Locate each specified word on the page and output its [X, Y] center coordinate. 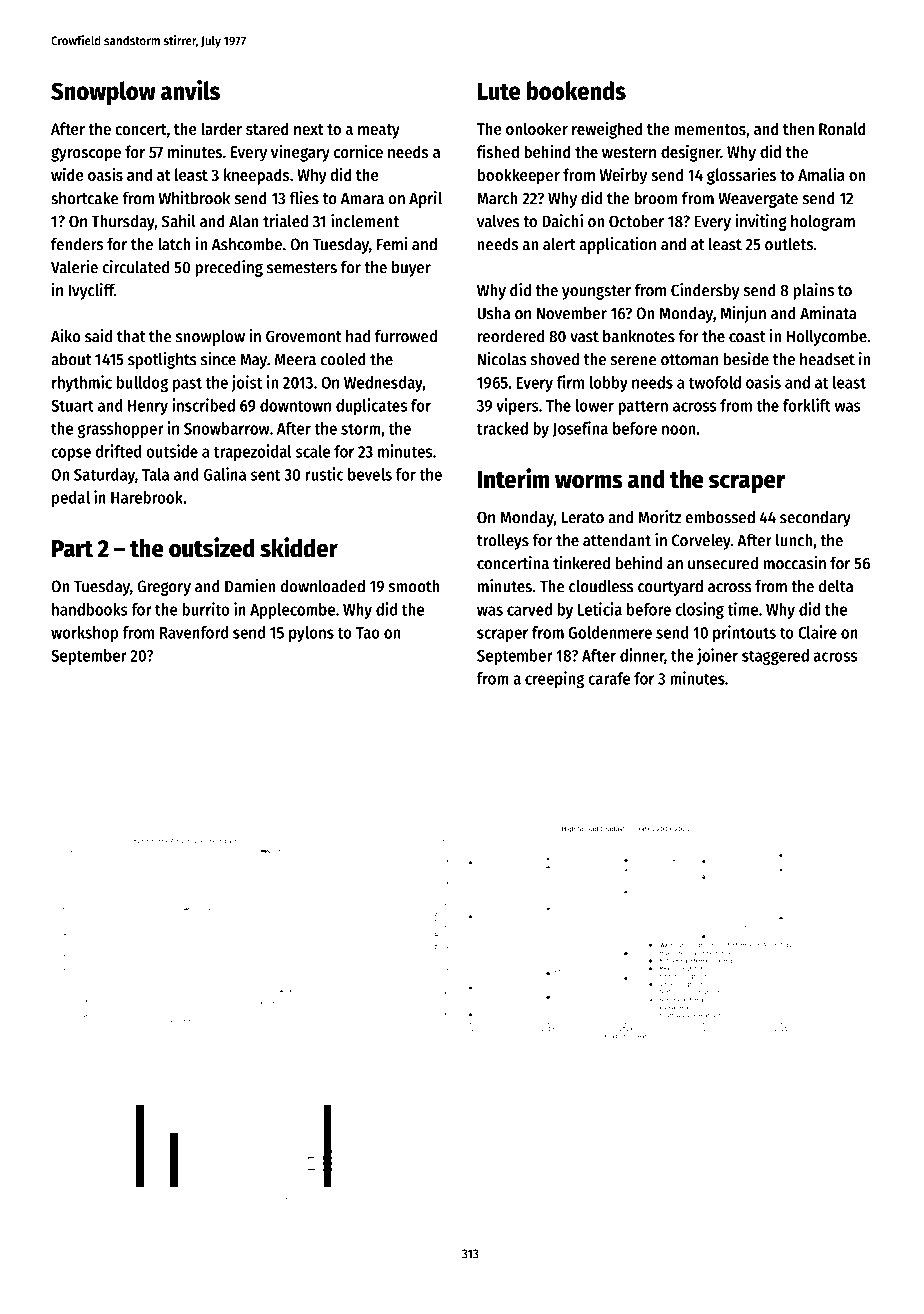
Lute [499, 91]
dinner [642, 655]
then [798, 128]
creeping [554, 679]
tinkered [581, 563]
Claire [817, 632]
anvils [190, 90]
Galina [225, 474]
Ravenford [194, 632]
